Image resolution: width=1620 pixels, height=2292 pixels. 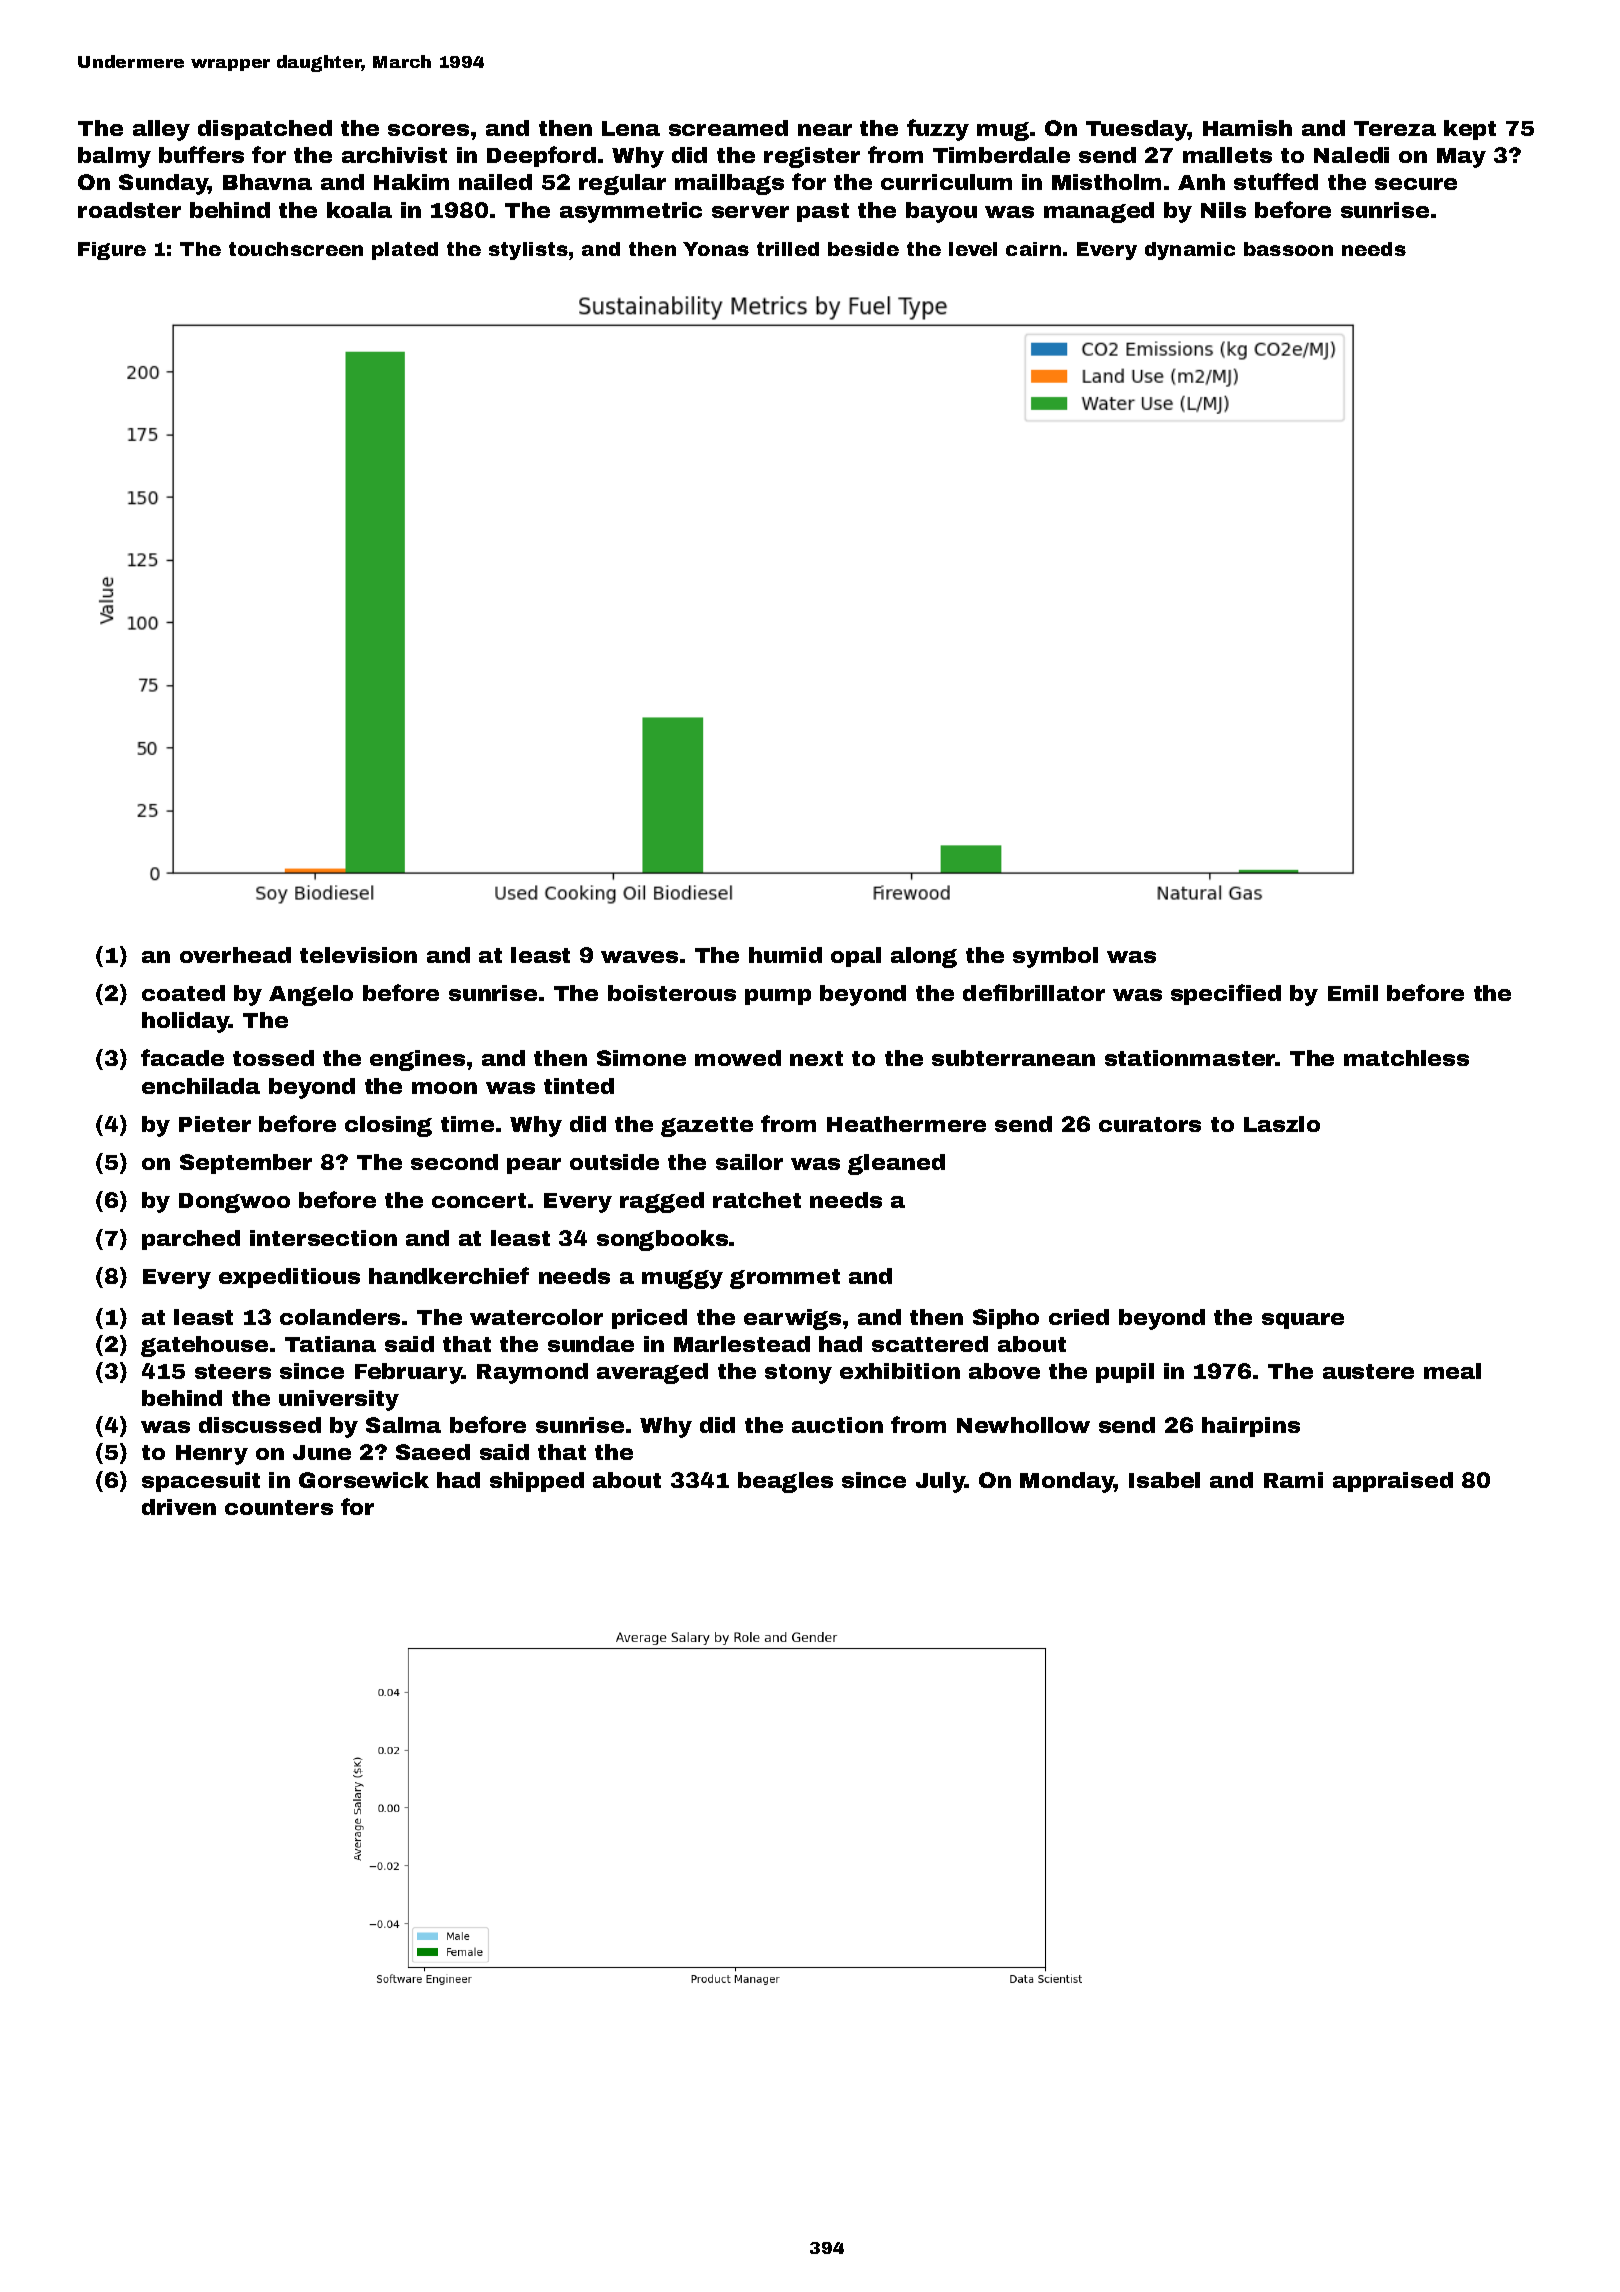 What do you see at coordinates (579, 1086) in the document?
I see `tinted` at bounding box center [579, 1086].
